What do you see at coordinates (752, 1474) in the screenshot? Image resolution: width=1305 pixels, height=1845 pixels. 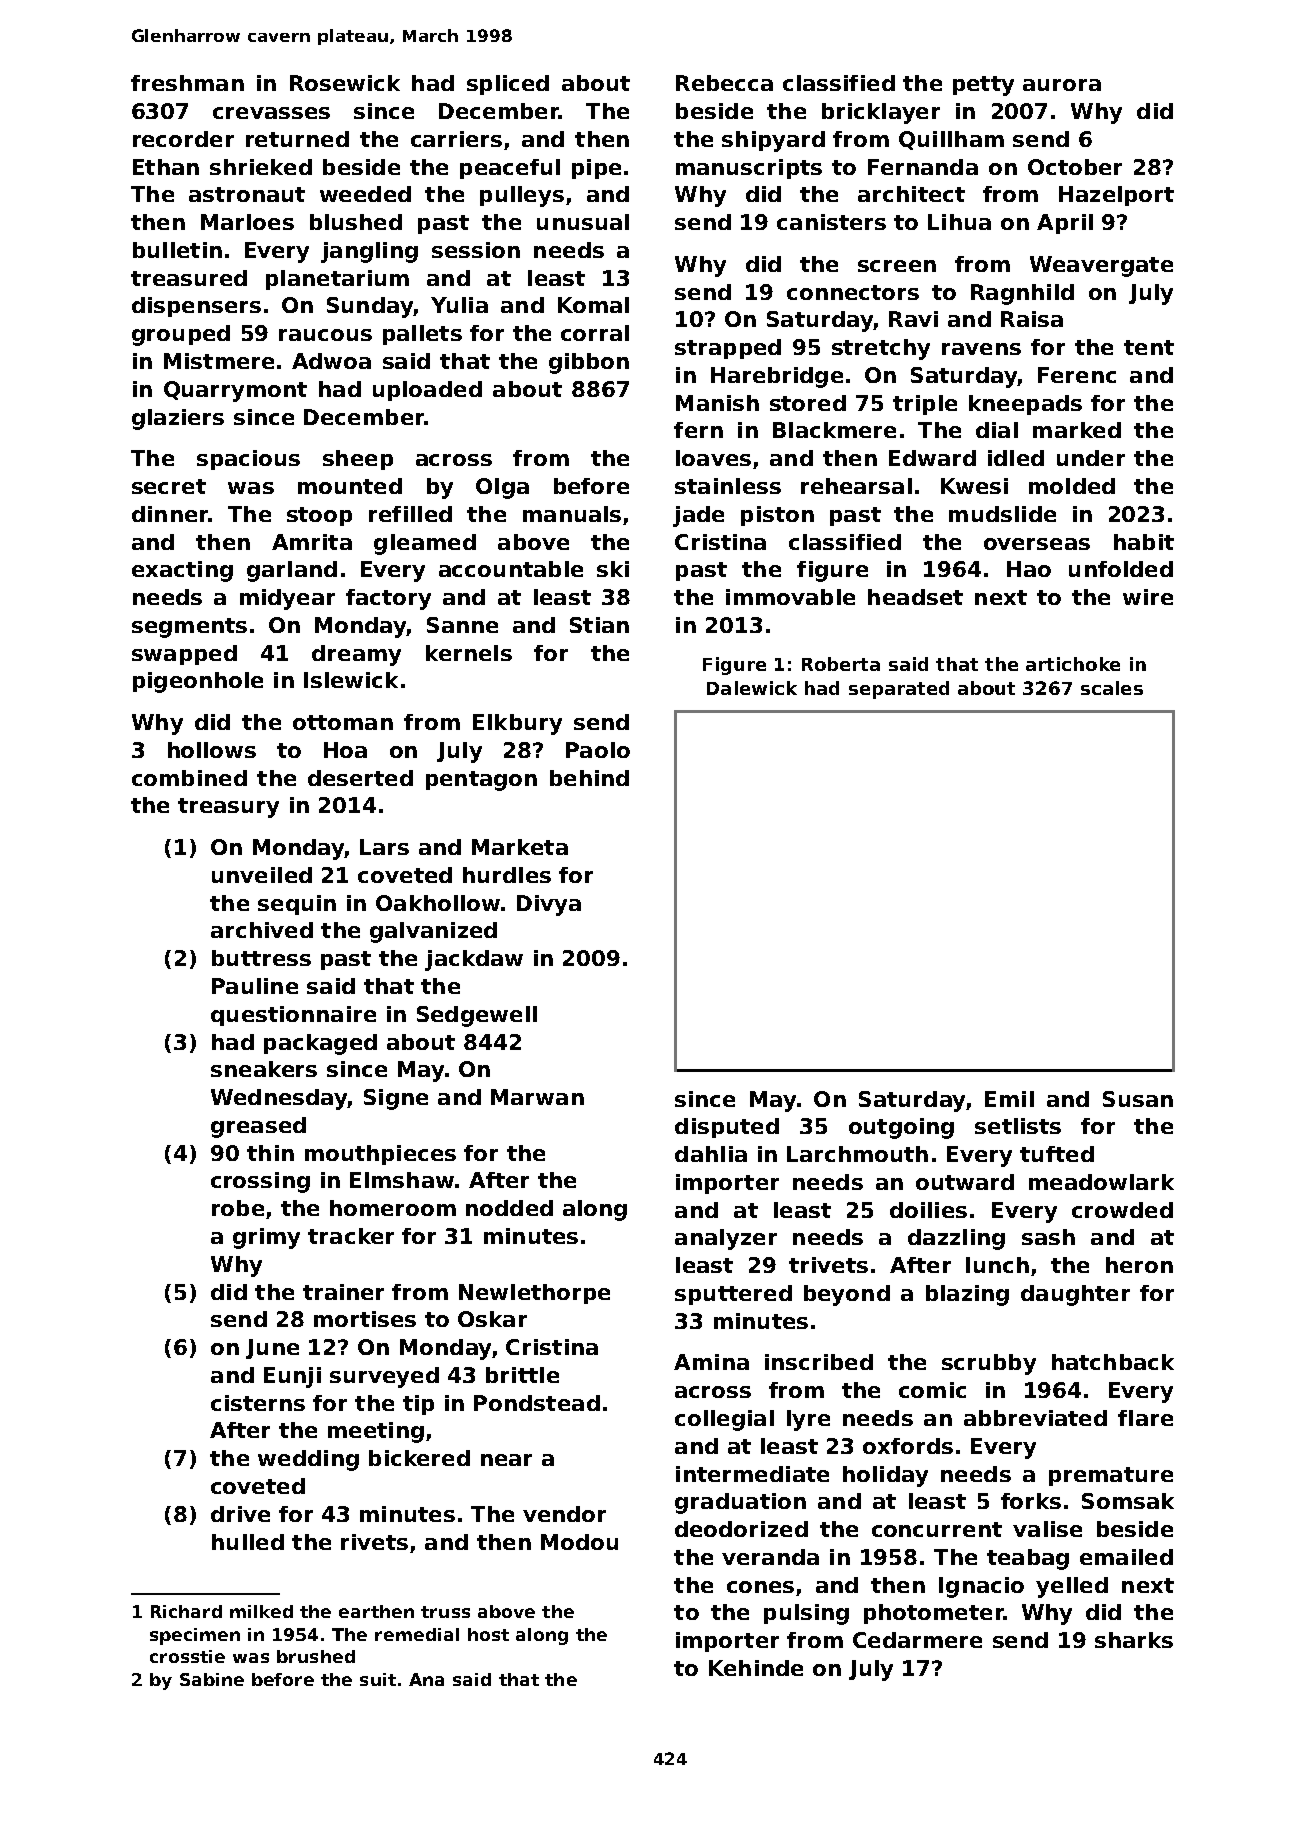 I see `intermediate` at bounding box center [752, 1474].
